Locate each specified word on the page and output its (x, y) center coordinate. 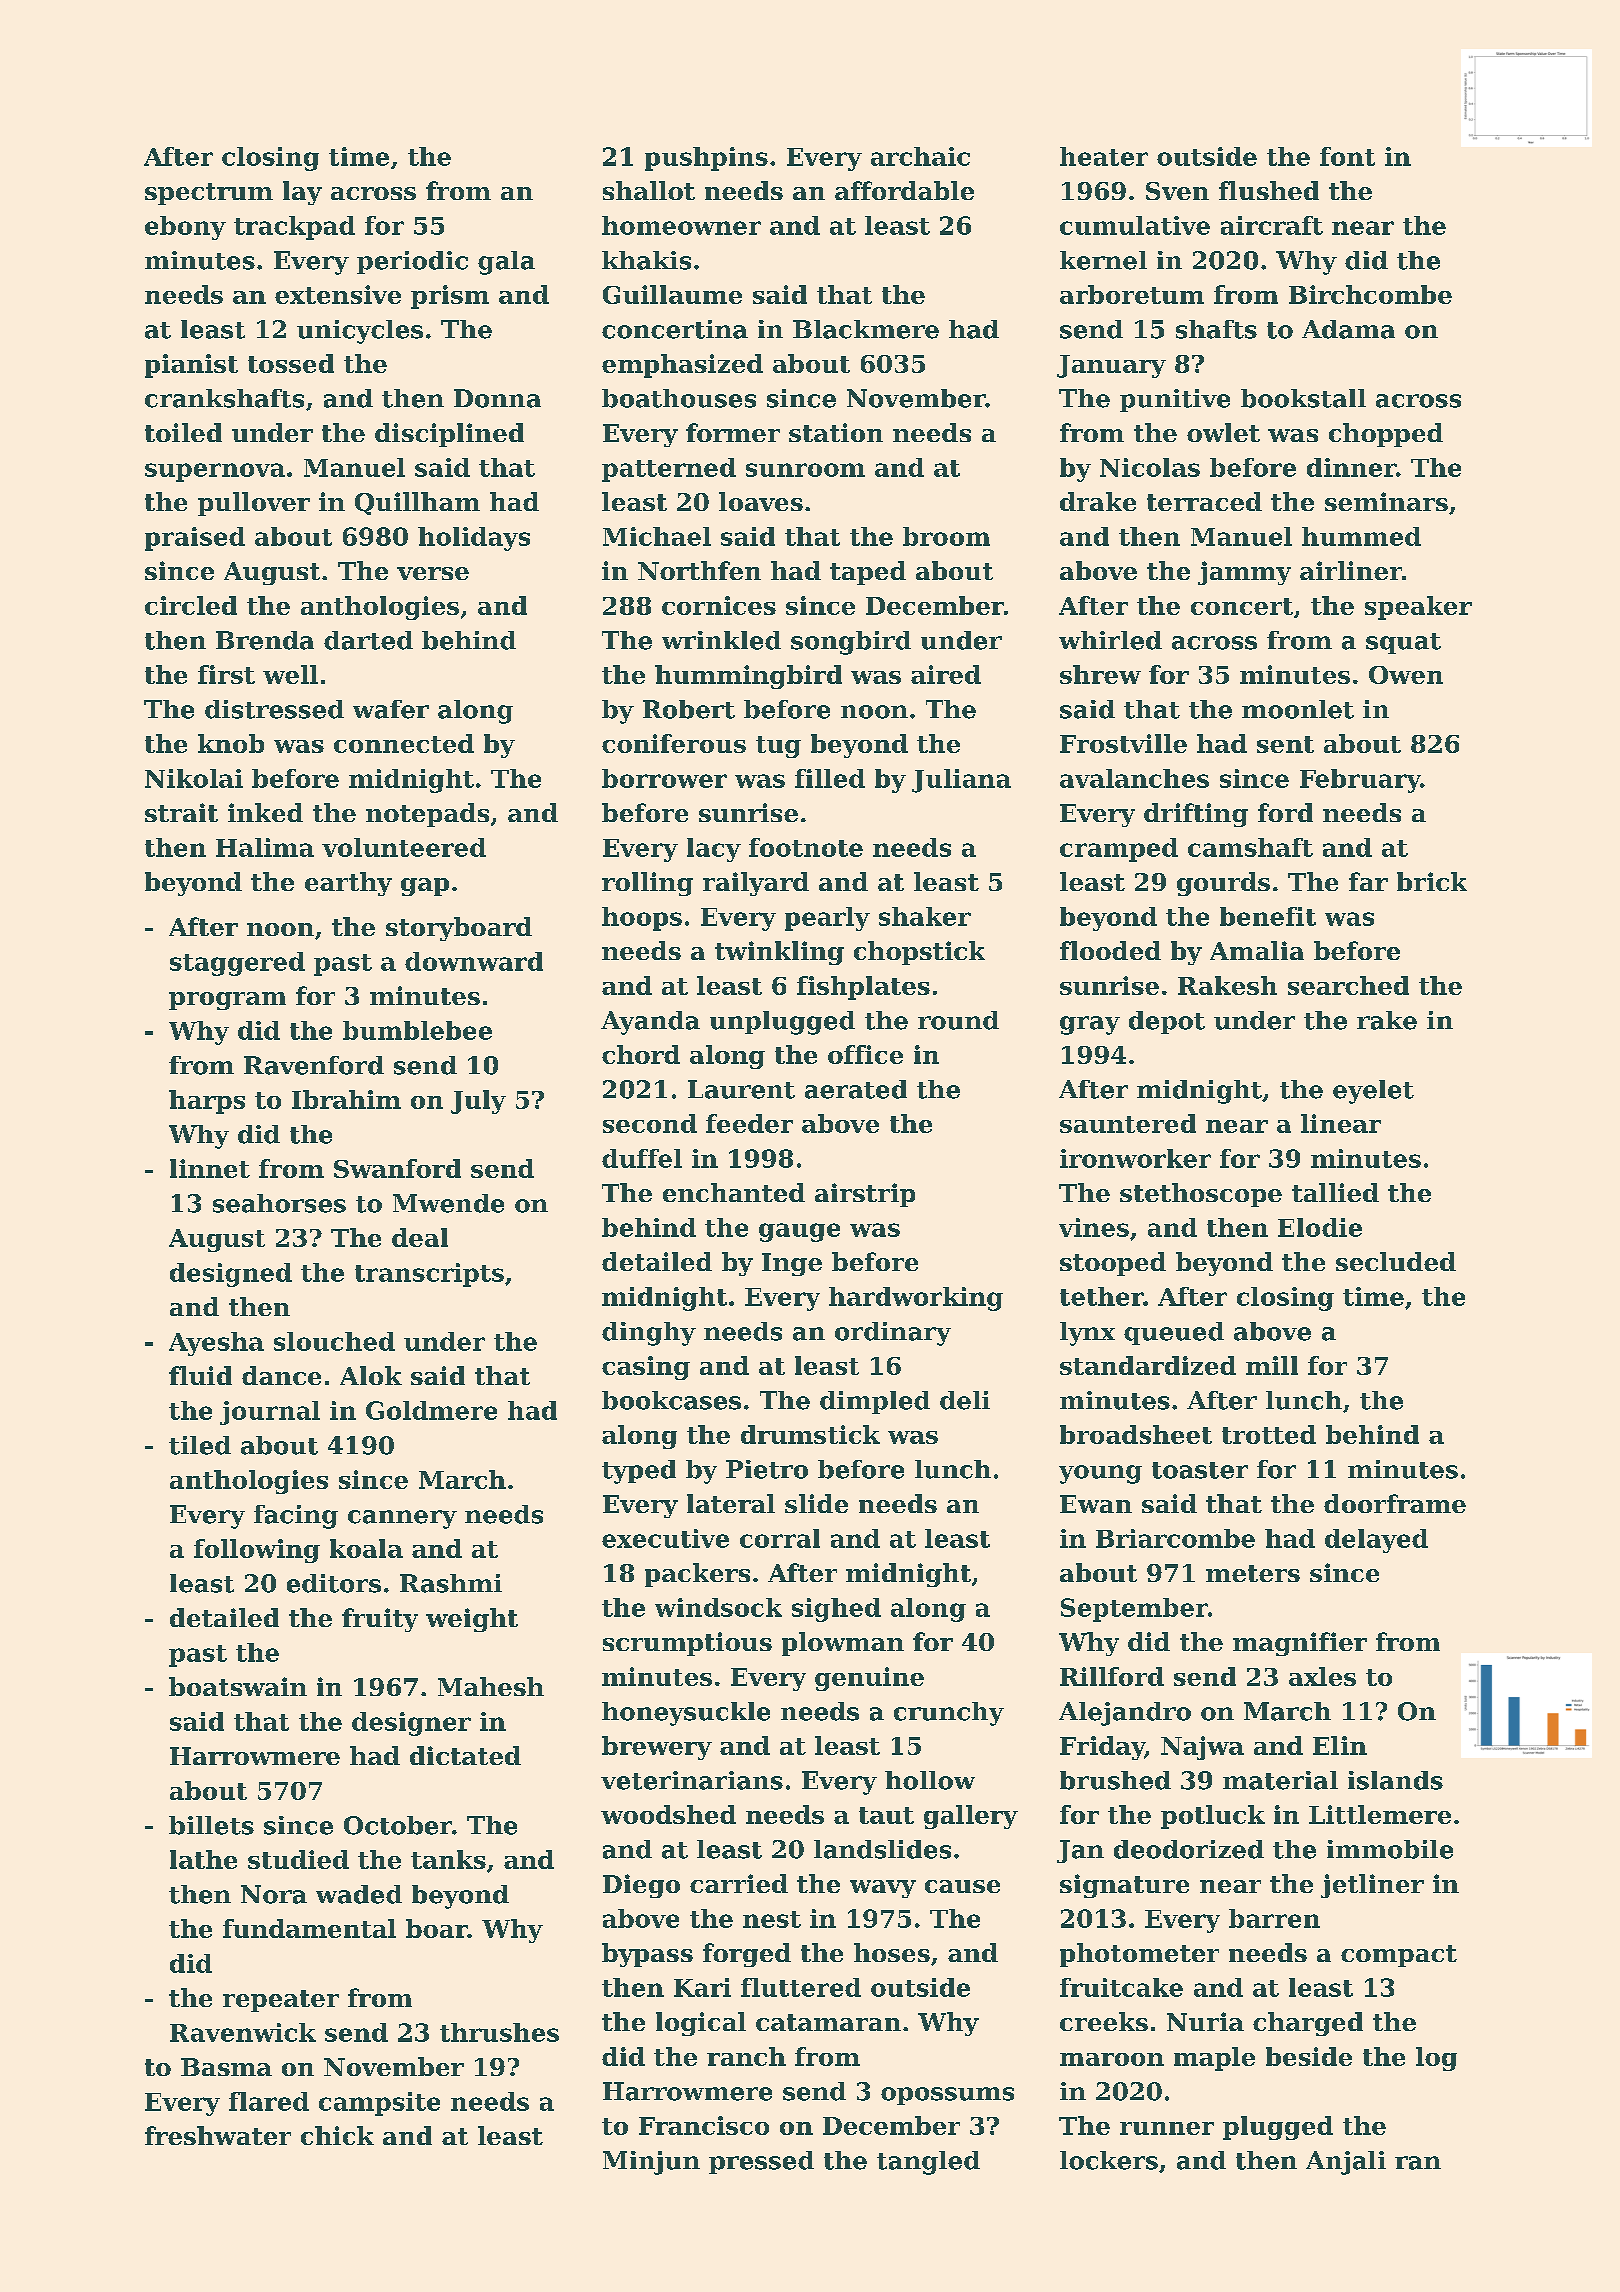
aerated (856, 1089)
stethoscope (1201, 1195)
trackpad (294, 228)
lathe (203, 1859)
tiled (200, 1445)
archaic (920, 156)
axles (1322, 1676)
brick (1432, 881)
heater (1104, 156)
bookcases (671, 1400)
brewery (657, 1748)
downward (474, 961)
